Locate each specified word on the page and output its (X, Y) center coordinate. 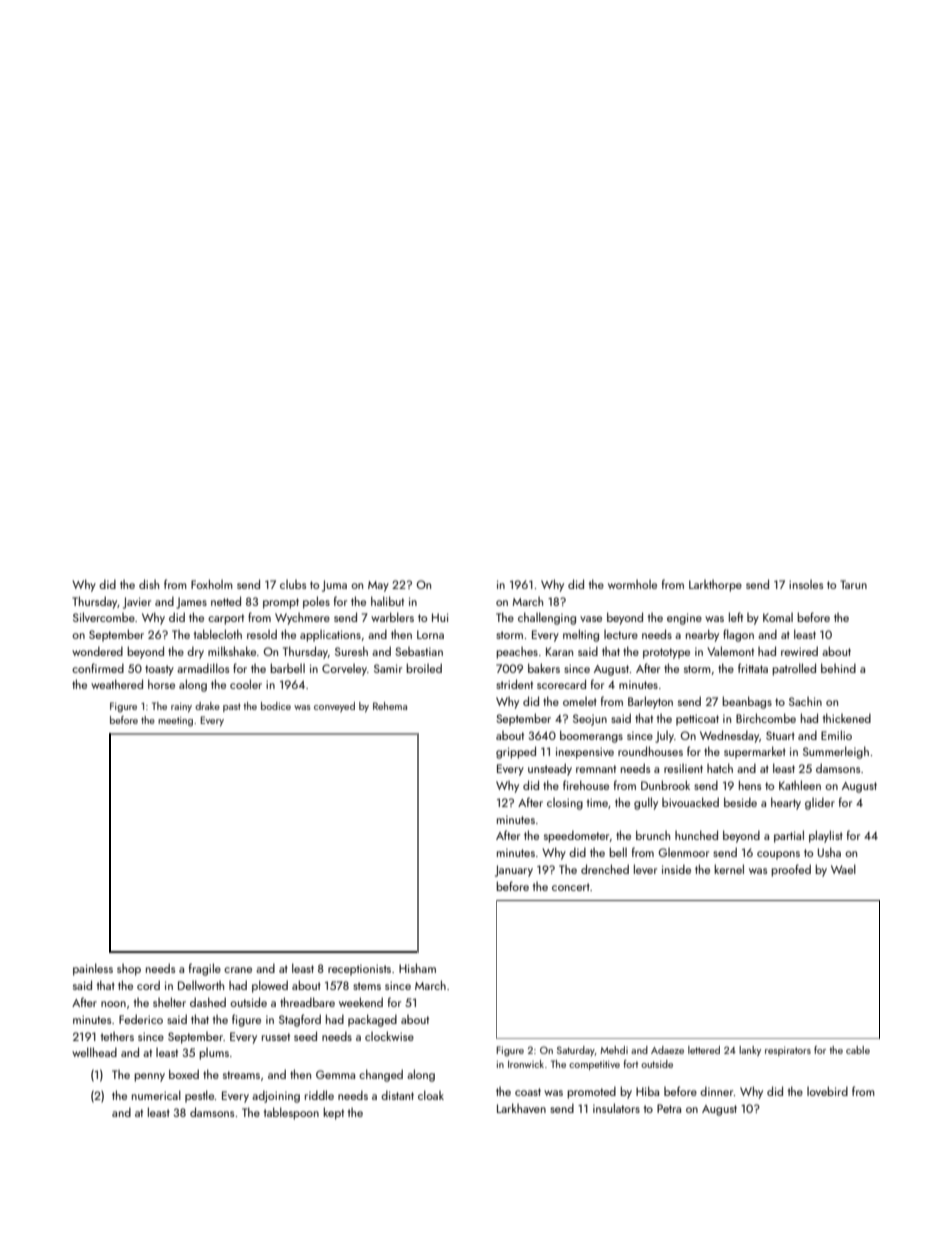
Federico (141, 1019)
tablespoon (291, 1113)
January (514, 871)
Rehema (390, 706)
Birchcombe (766, 718)
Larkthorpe (715, 586)
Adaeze (667, 1050)
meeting (175, 722)
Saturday (576, 1051)
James (191, 603)
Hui (440, 617)
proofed (791, 870)
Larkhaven (521, 1108)
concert (571, 887)
